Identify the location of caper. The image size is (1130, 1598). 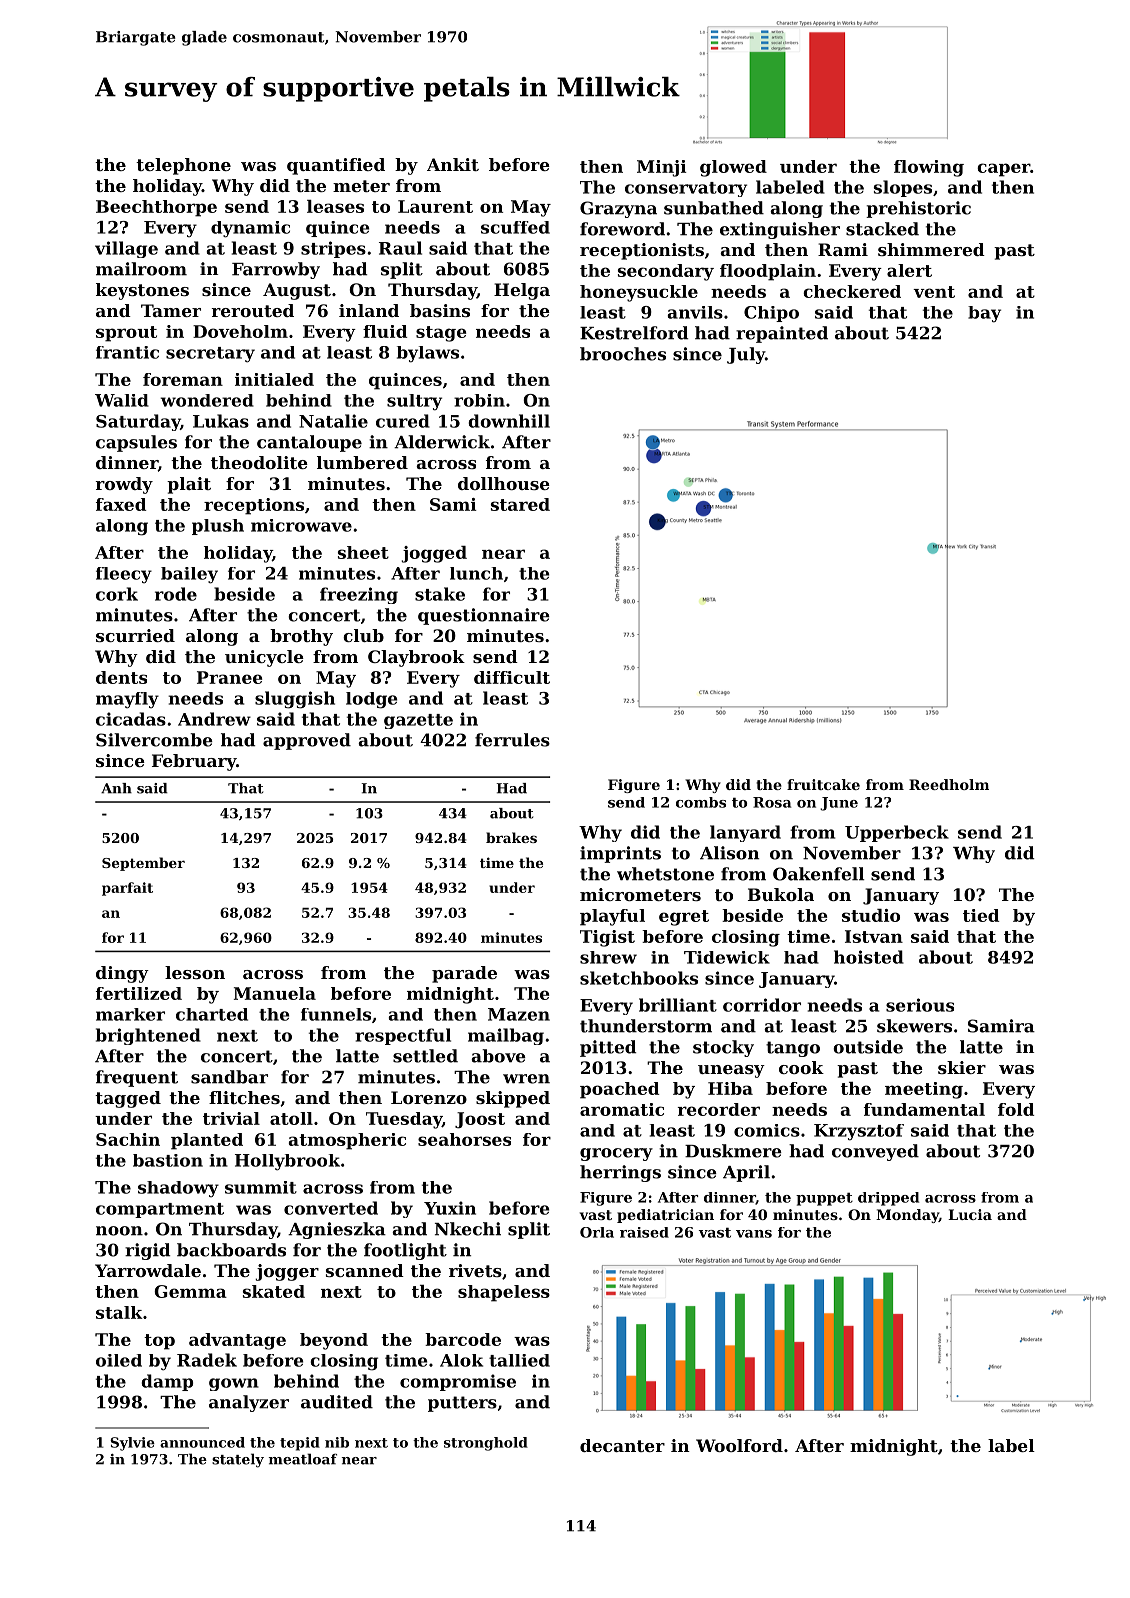
(1003, 170).
